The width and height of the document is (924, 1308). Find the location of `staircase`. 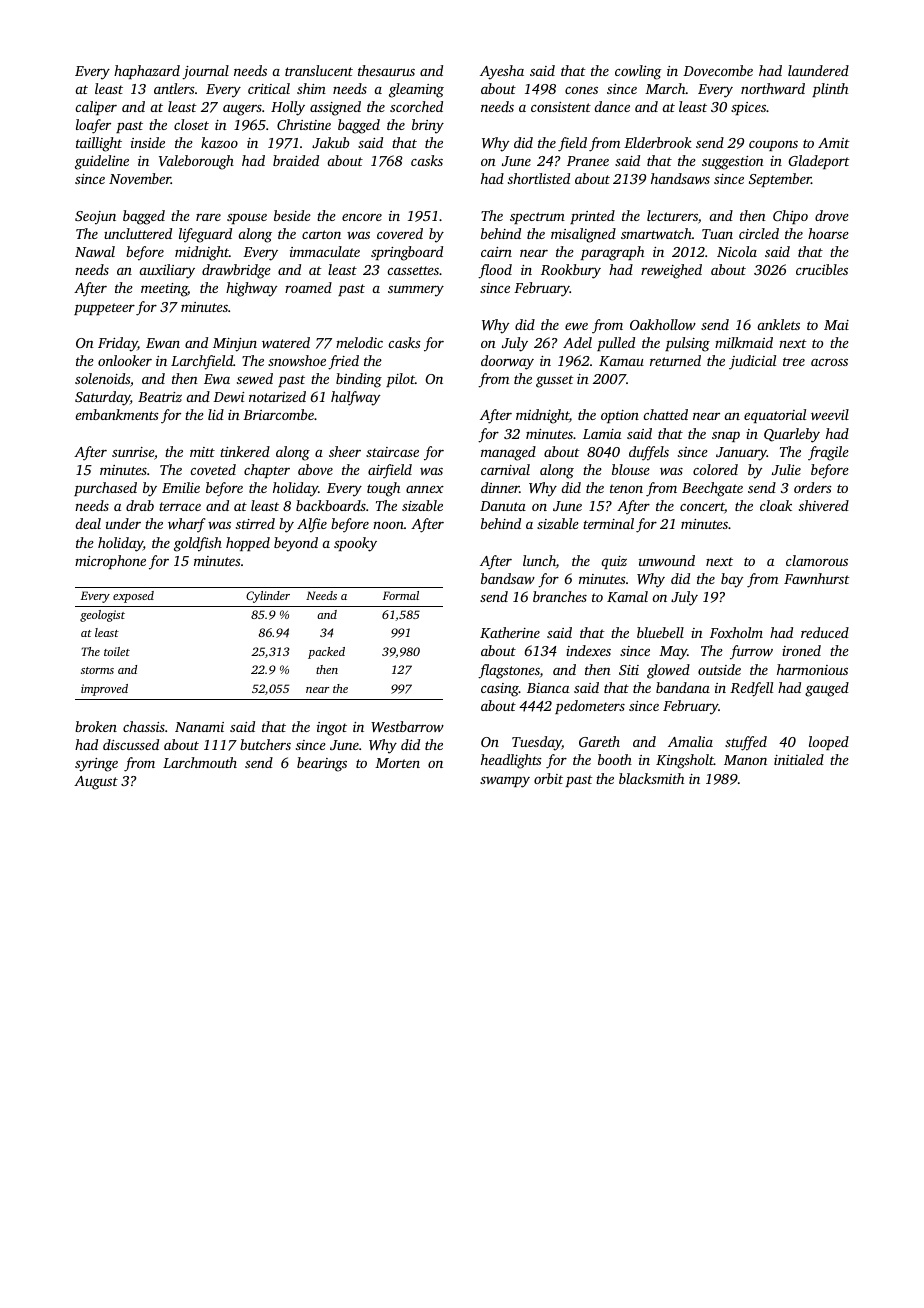

staircase is located at coordinates (392, 452).
